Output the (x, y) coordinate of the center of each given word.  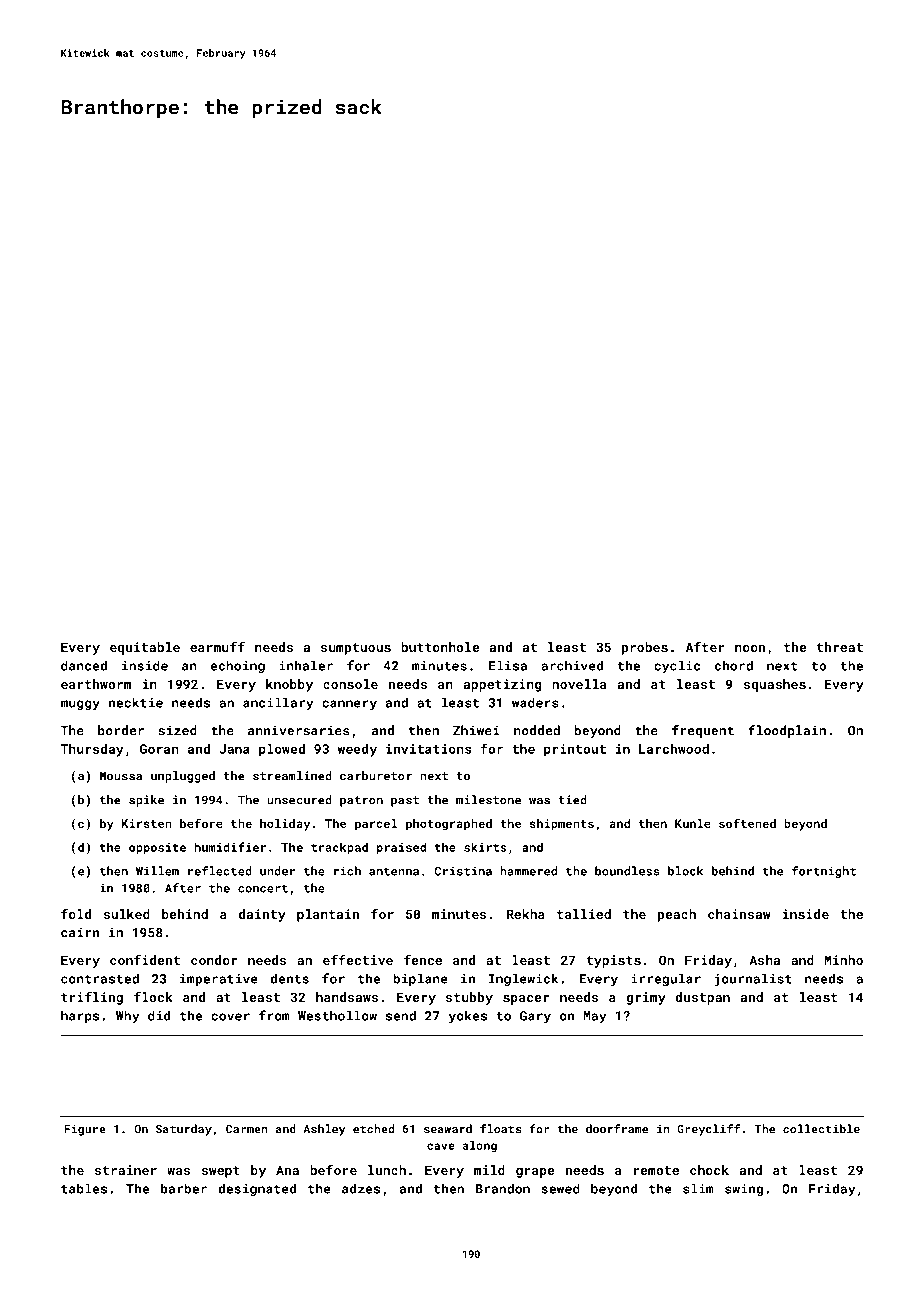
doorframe (617, 1129)
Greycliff (708, 1130)
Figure (85, 1130)
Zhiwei (476, 730)
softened (747, 823)
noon (750, 648)
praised (401, 848)
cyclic (677, 666)
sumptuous (356, 649)
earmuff (217, 647)
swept (220, 1172)
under (277, 871)
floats (501, 1129)
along (480, 1146)
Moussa (121, 776)
